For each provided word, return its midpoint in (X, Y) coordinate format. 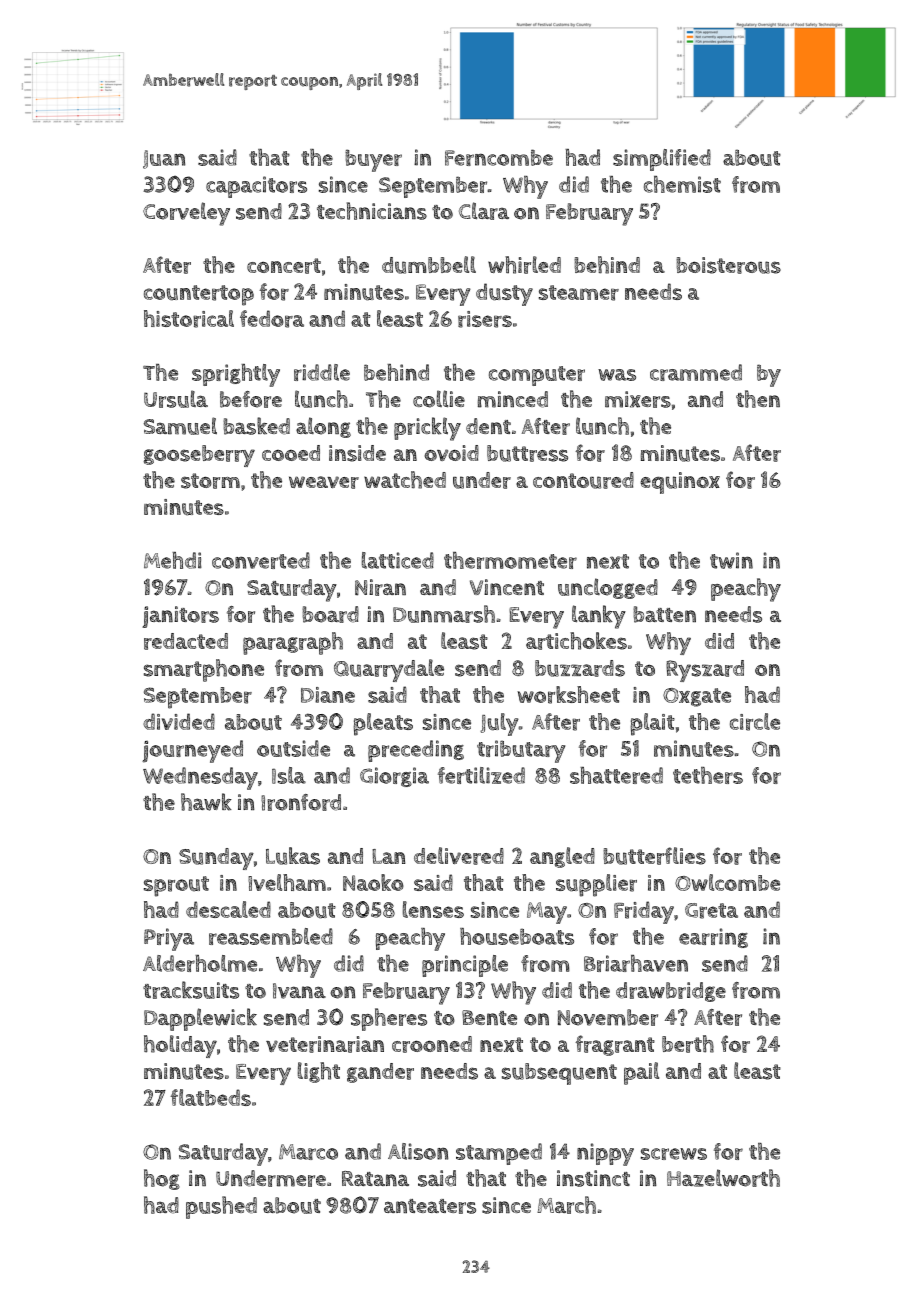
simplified (662, 160)
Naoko (373, 882)
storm (210, 481)
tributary (521, 751)
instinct (593, 1178)
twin (731, 560)
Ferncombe (499, 157)
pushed (221, 1207)
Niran (380, 587)
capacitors (256, 187)
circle (755, 722)
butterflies (654, 856)
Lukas (293, 856)
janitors (180, 617)
